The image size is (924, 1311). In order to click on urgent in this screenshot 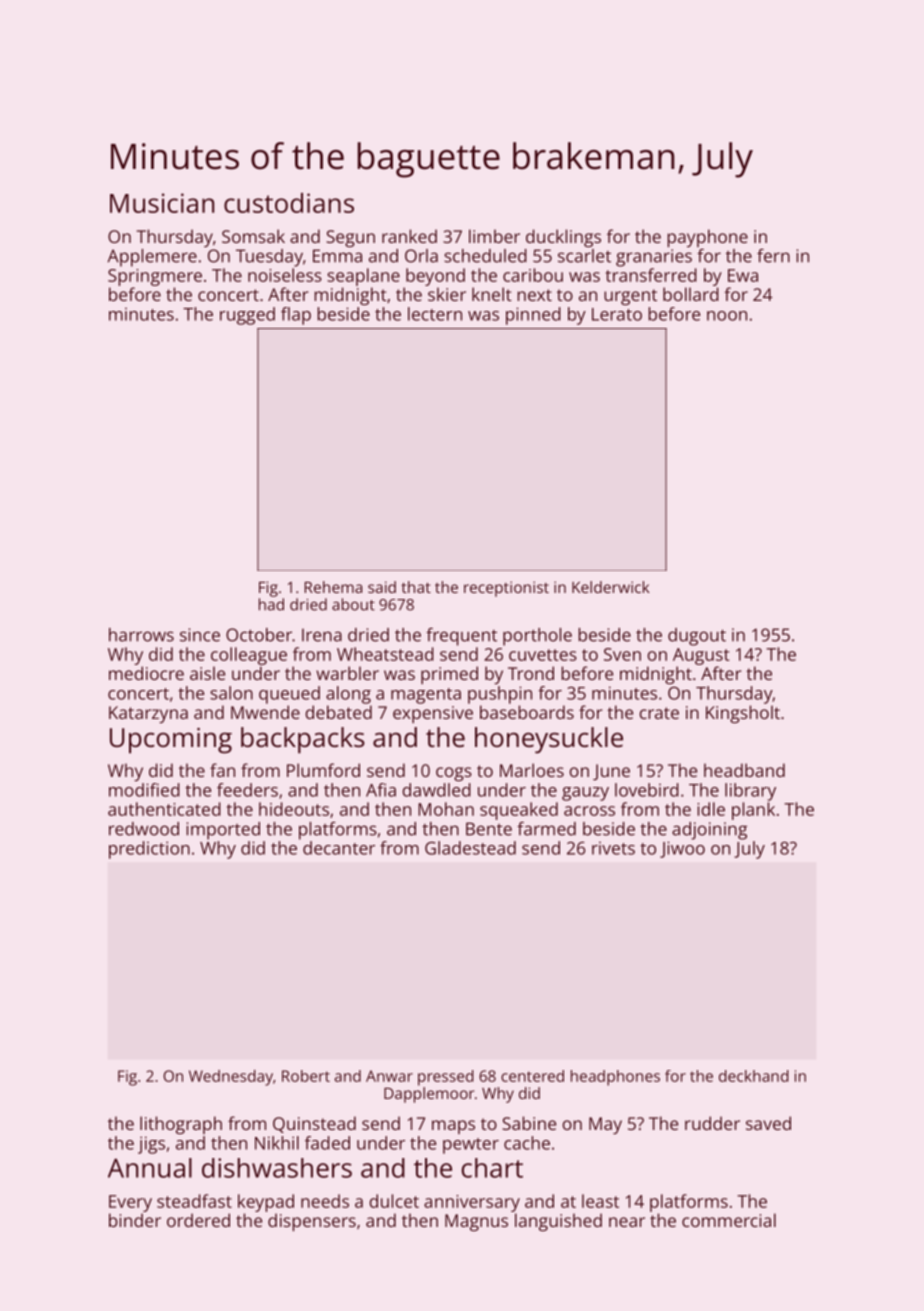, I will do `click(630, 297)`.
